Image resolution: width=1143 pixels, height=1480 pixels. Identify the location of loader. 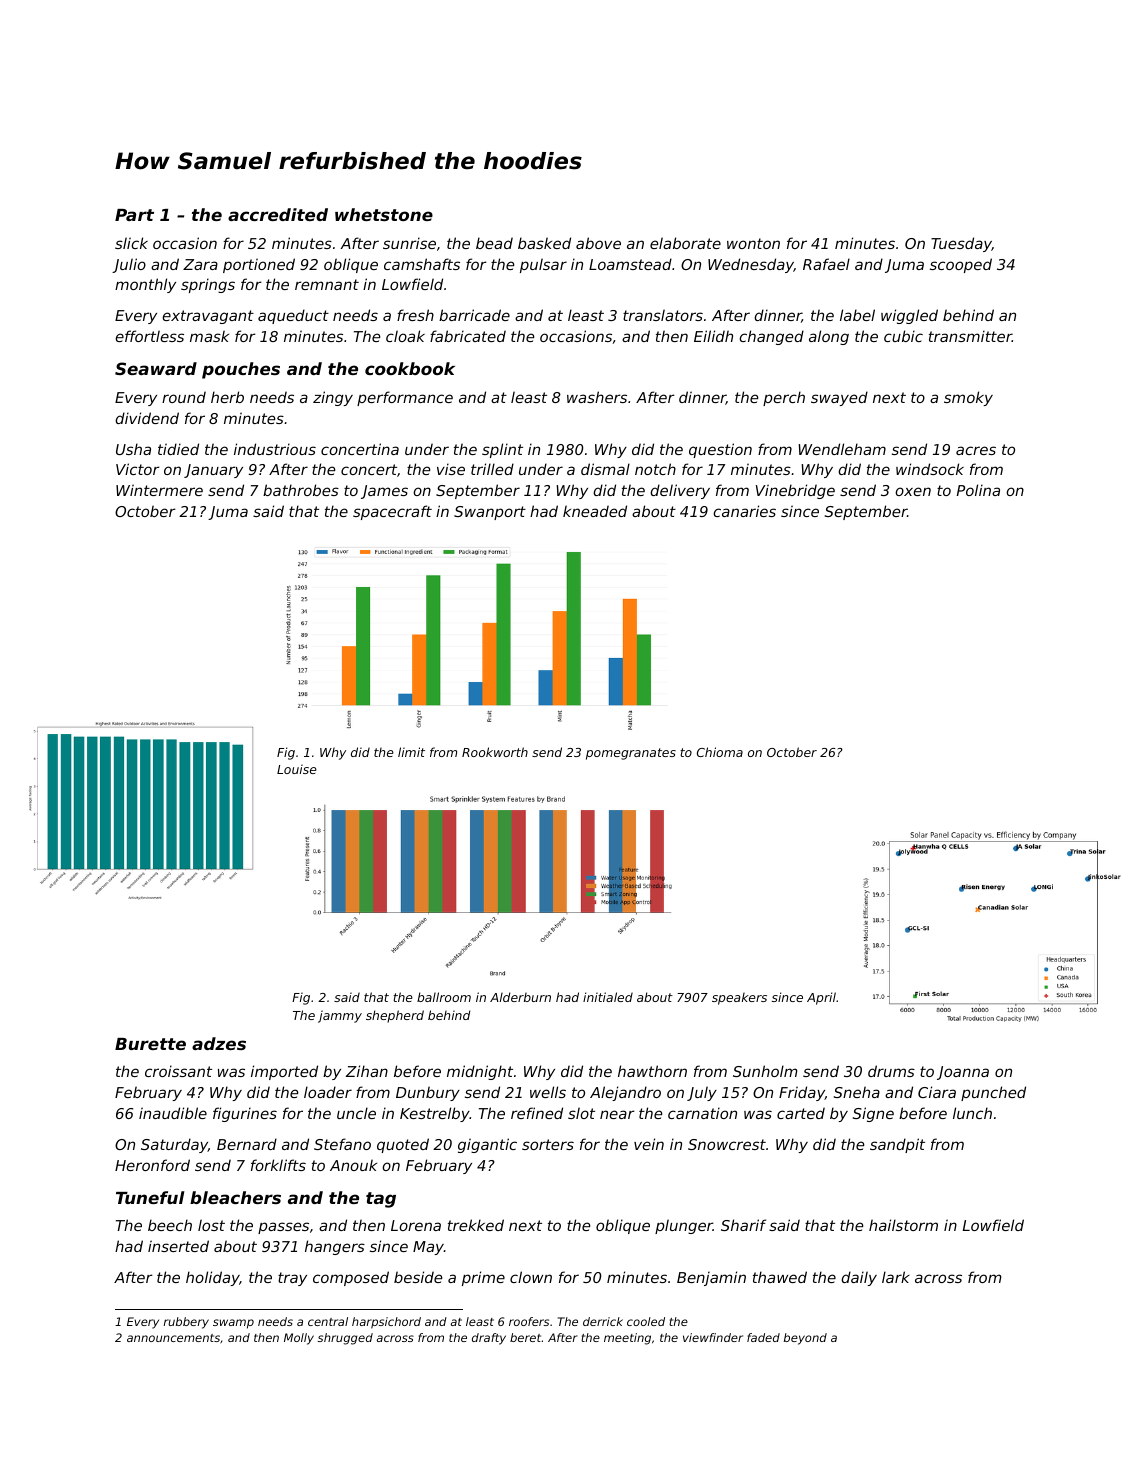
(328, 1092).
